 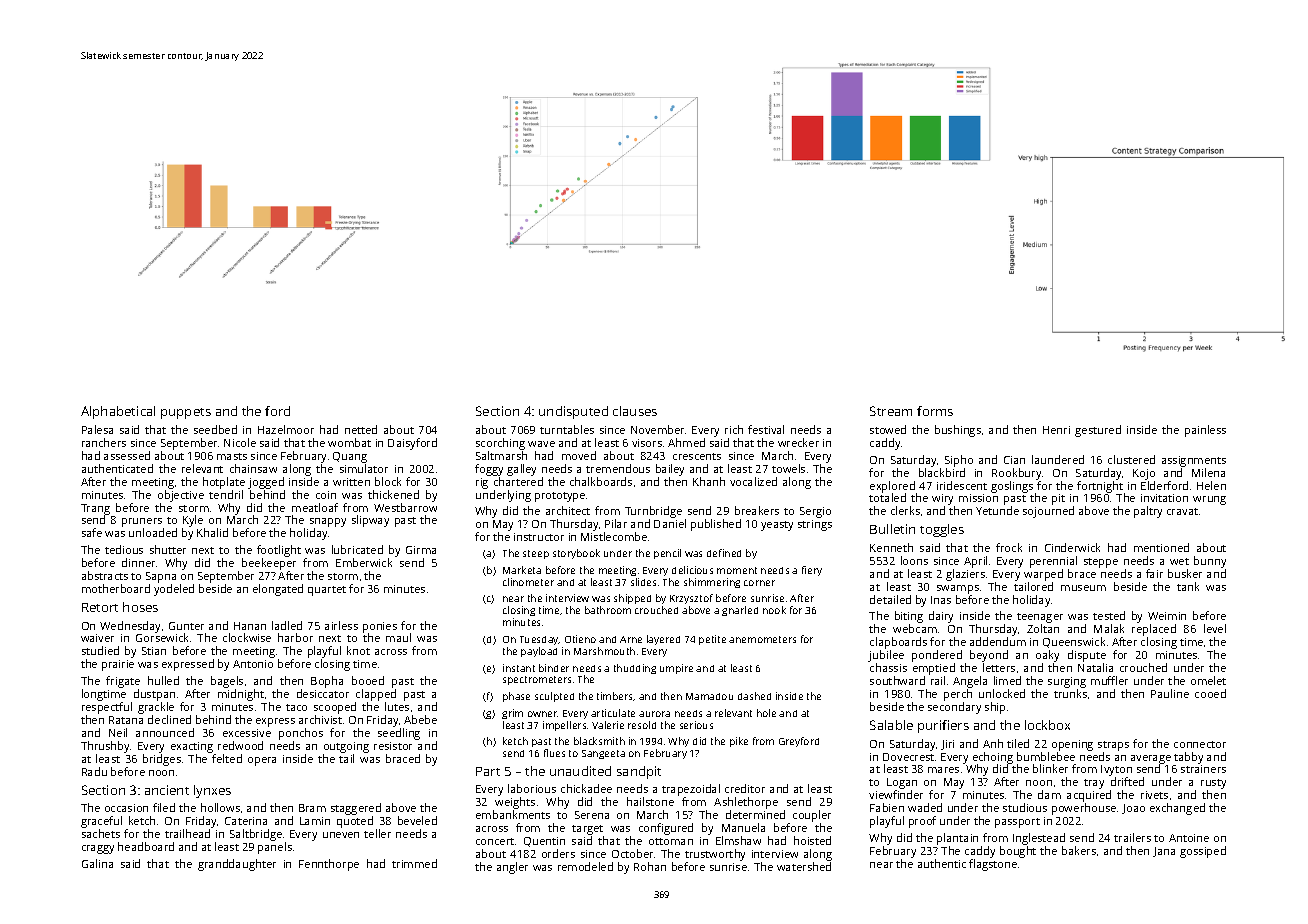 What do you see at coordinates (1014, 460) in the document?
I see `Cian` at bounding box center [1014, 460].
